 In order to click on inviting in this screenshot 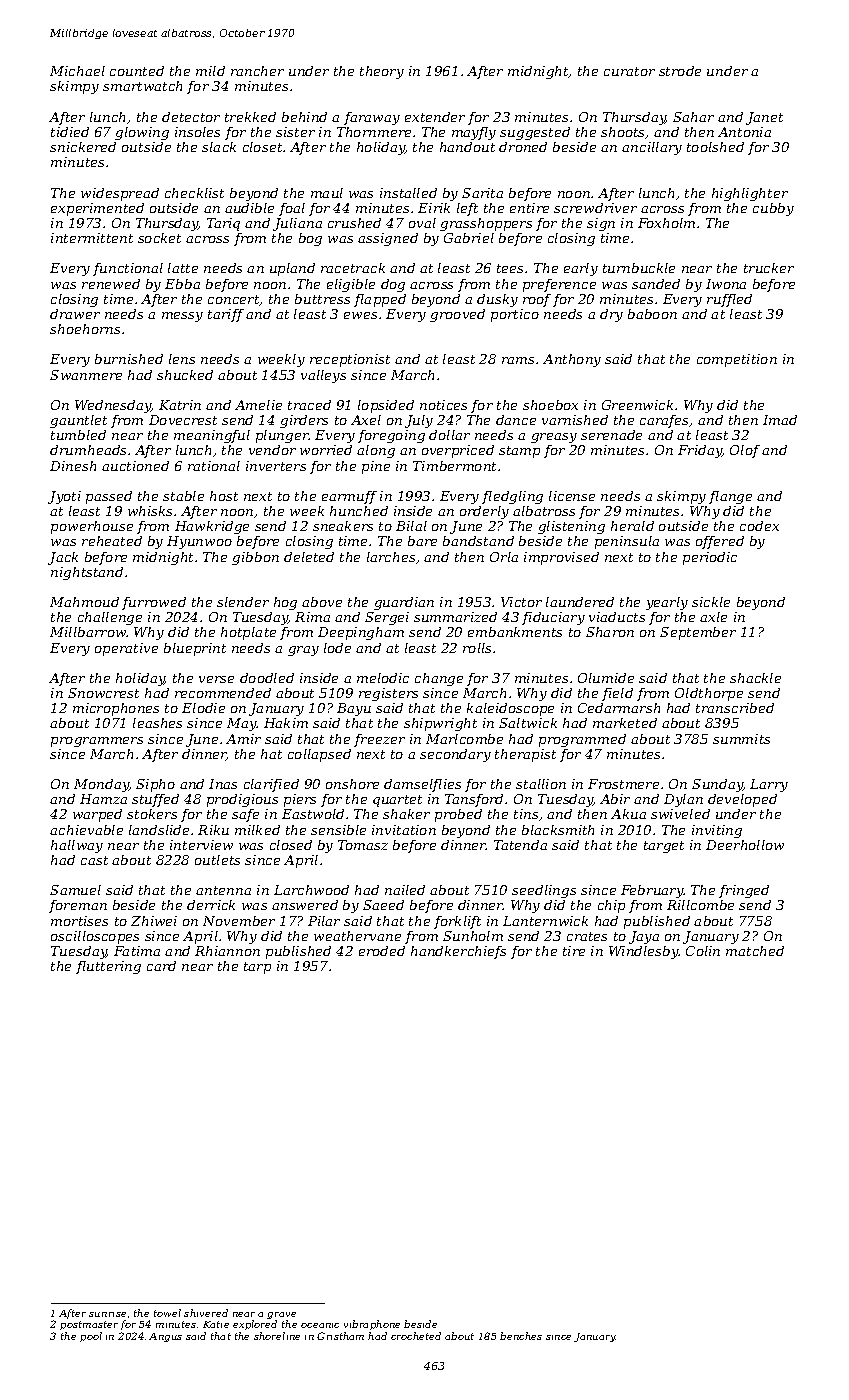, I will do `click(717, 831)`.
